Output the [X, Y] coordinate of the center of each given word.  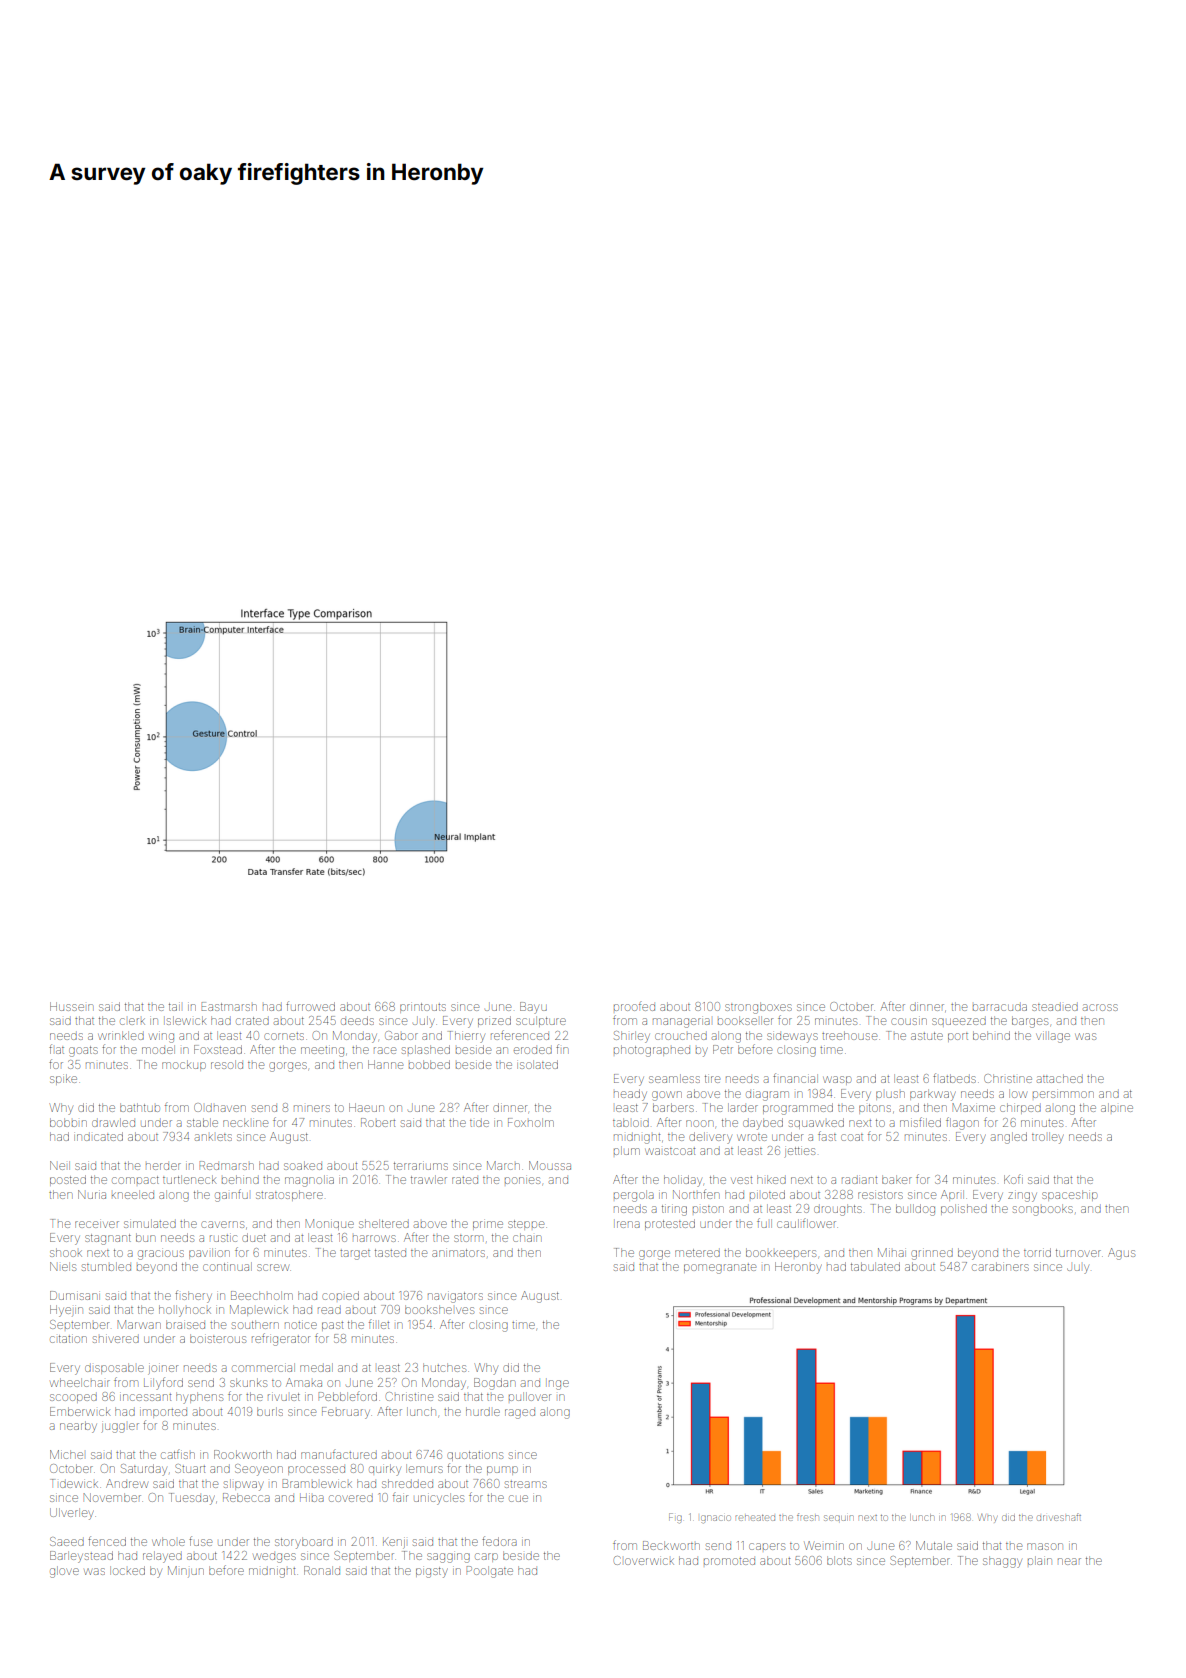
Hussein [71, 1006]
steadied [1055, 1007]
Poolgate [490, 1572]
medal [316, 1367]
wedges [274, 1558]
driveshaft [1059, 1517]
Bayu [533, 1008]
